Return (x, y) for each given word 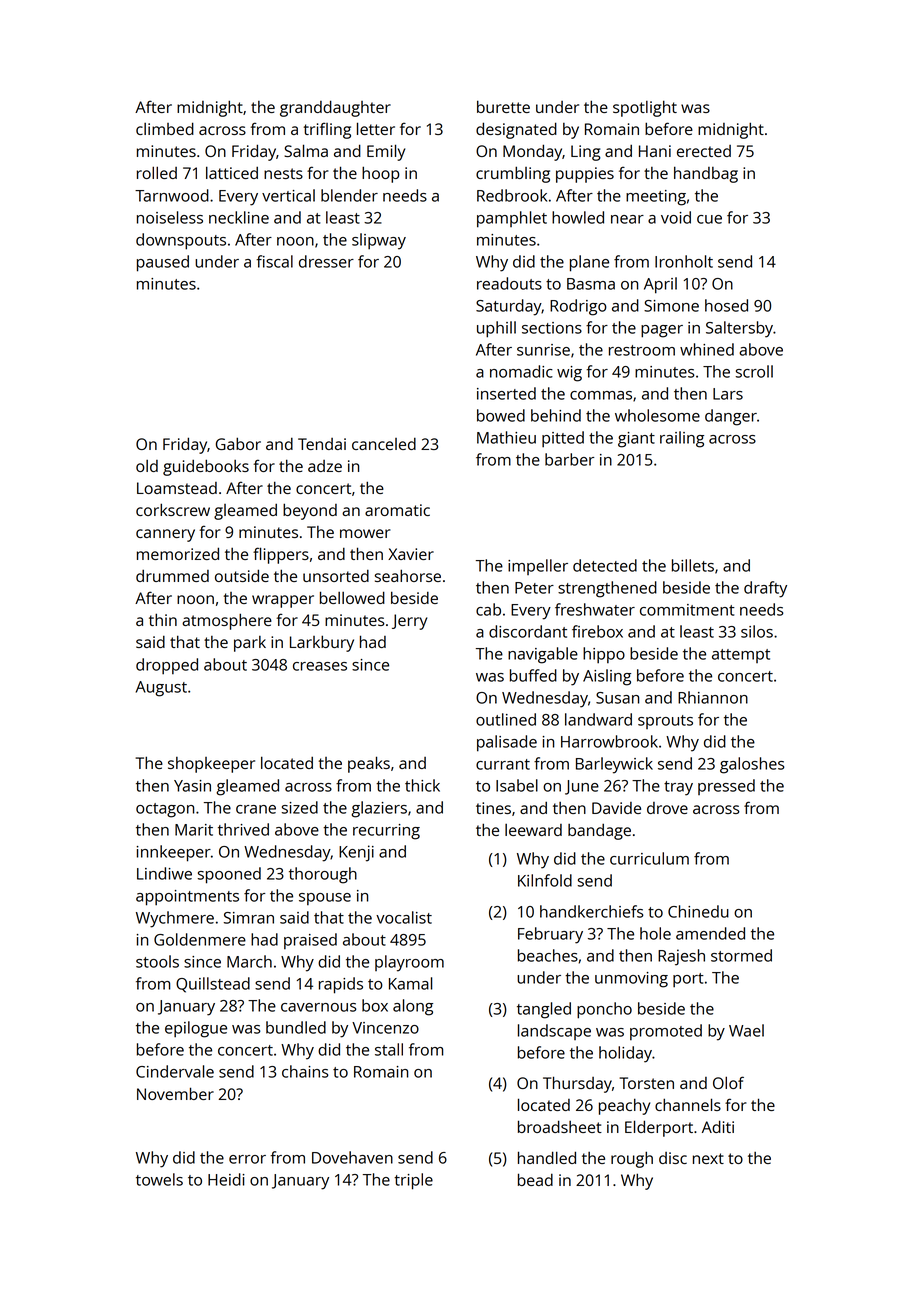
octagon (165, 810)
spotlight (645, 108)
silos (757, 631)
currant (503, 764)
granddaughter (335, 108)
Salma (306, 150)
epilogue (196, 1029)
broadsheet (560, 1126)
